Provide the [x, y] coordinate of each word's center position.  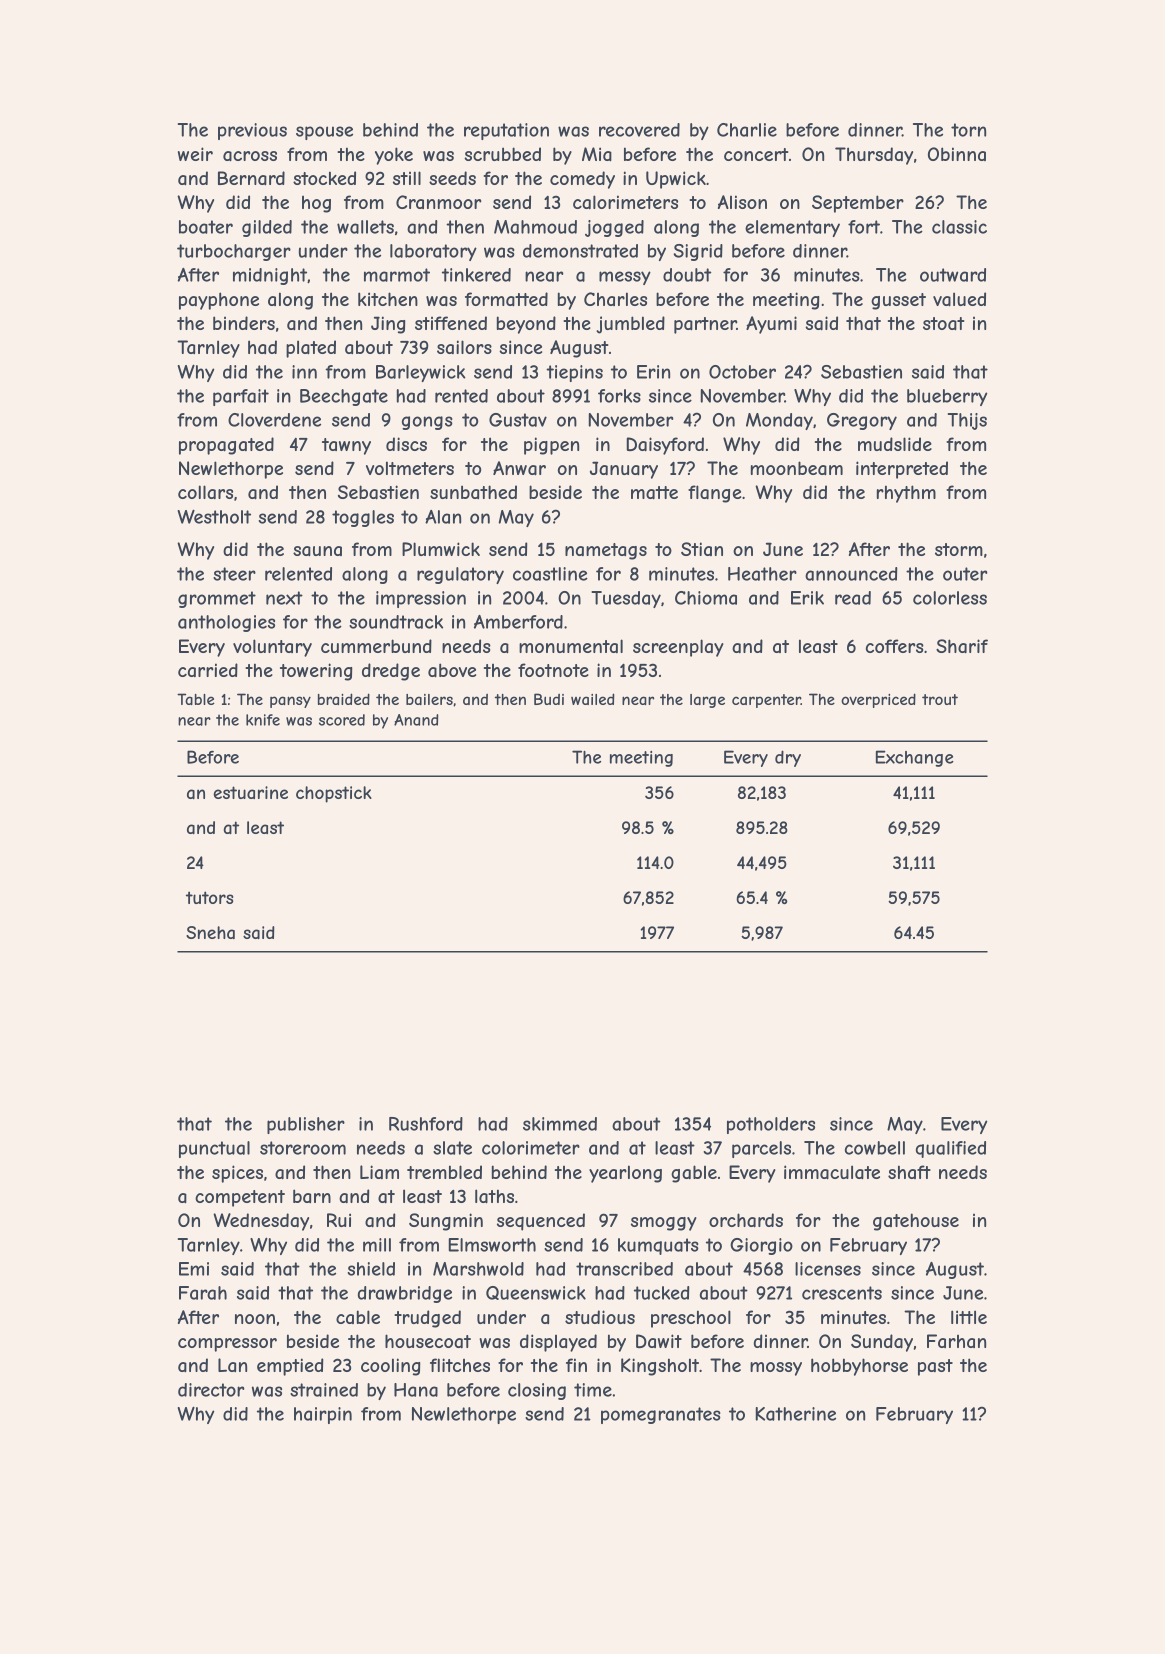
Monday [779, 421]
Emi [194, 1269]
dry [788, 758]
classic [959, 227]
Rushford [426, 1124]
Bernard [251, 178]
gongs [427, 423]
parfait [241, 397]
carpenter [766, 701]
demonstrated [580, 251]
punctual [214, 1149]
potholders [771, 1125]
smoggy [664, 1224]
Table [196, 699]
